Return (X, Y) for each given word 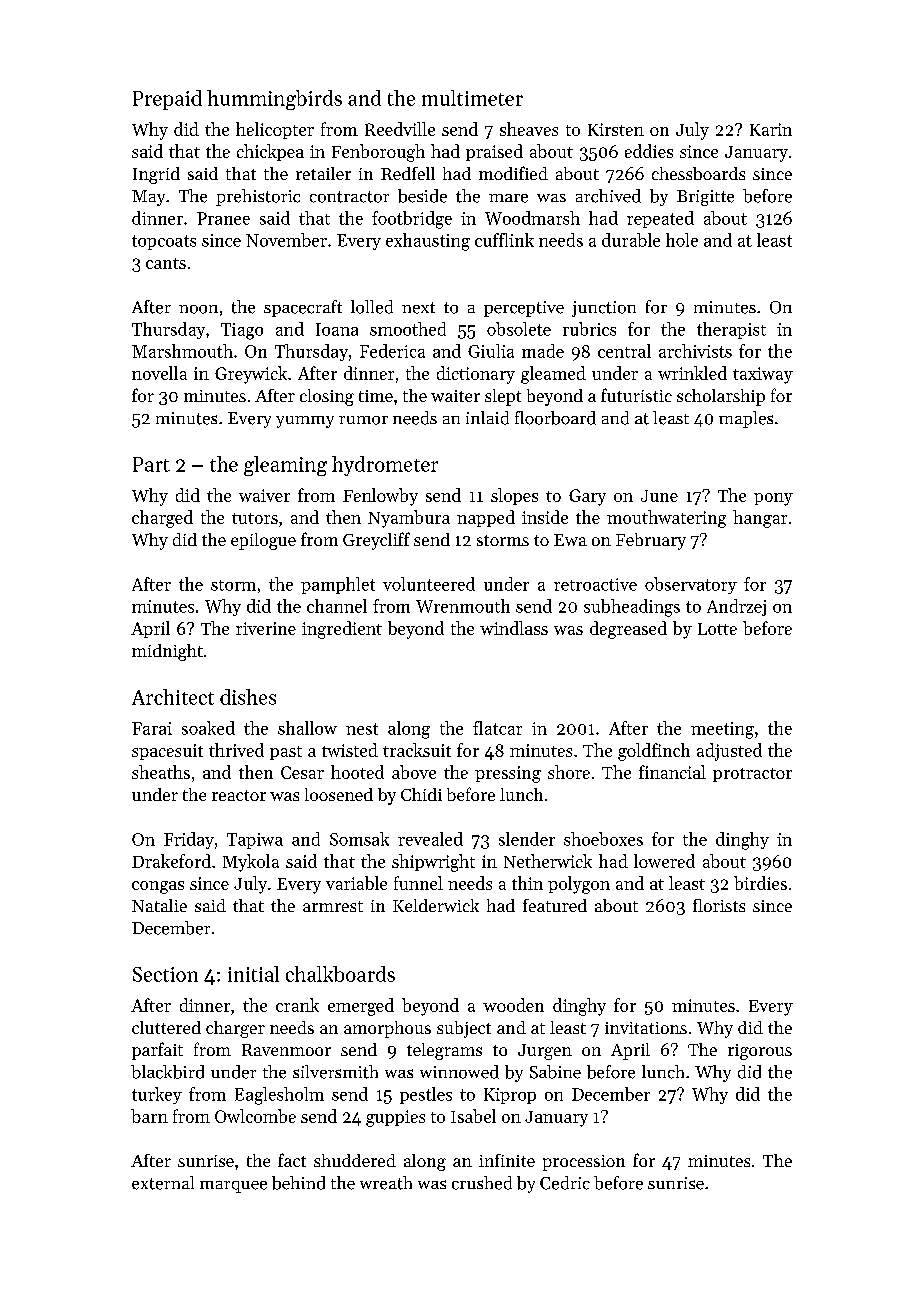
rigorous (760, 1052)
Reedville (400, 129)
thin (527, 883)
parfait (157, 1051)
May (148, 198)
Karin (771, 129)
